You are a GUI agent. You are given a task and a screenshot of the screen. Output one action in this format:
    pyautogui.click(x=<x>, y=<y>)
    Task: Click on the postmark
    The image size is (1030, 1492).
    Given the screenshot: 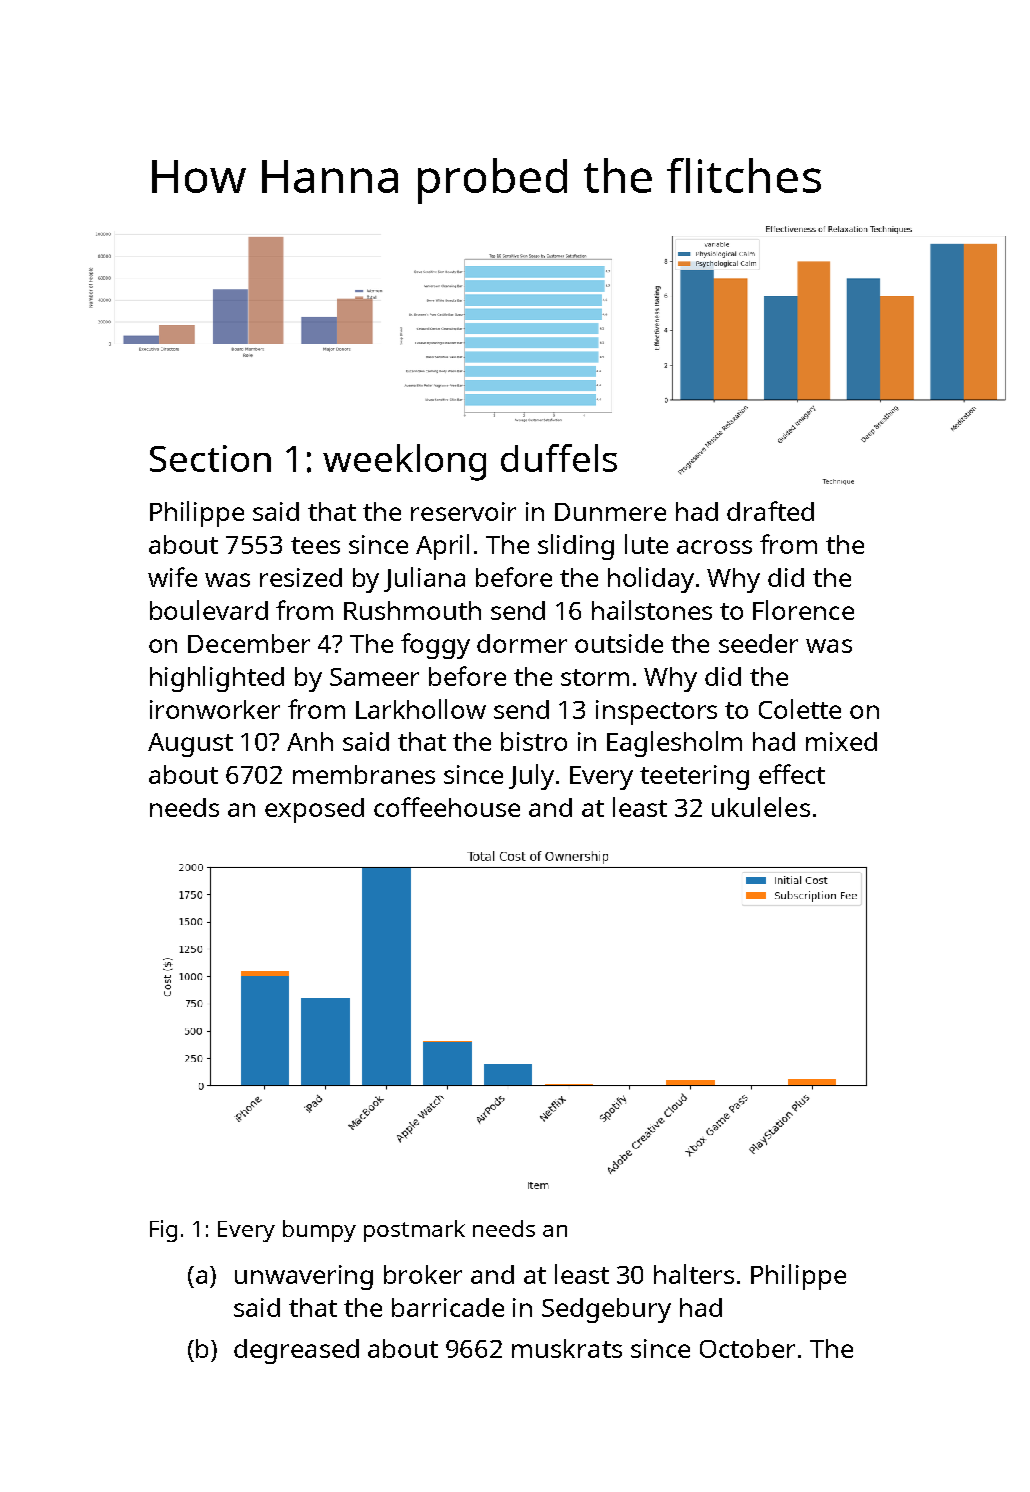 What is the action you would take?
    pyautogui.click(x=414, y=1231)
